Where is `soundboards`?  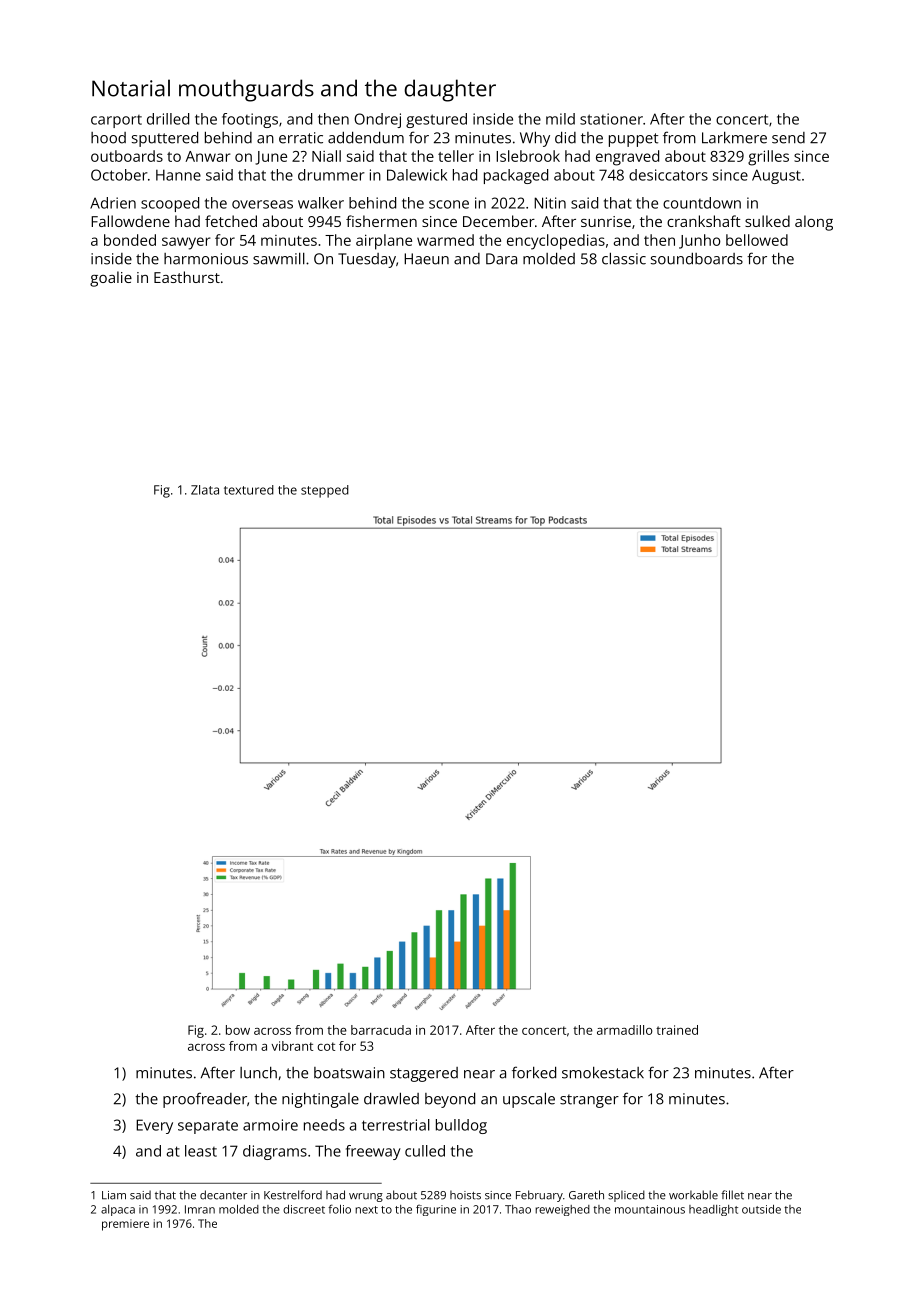 soundboards is located at coordinates (697, 259).
